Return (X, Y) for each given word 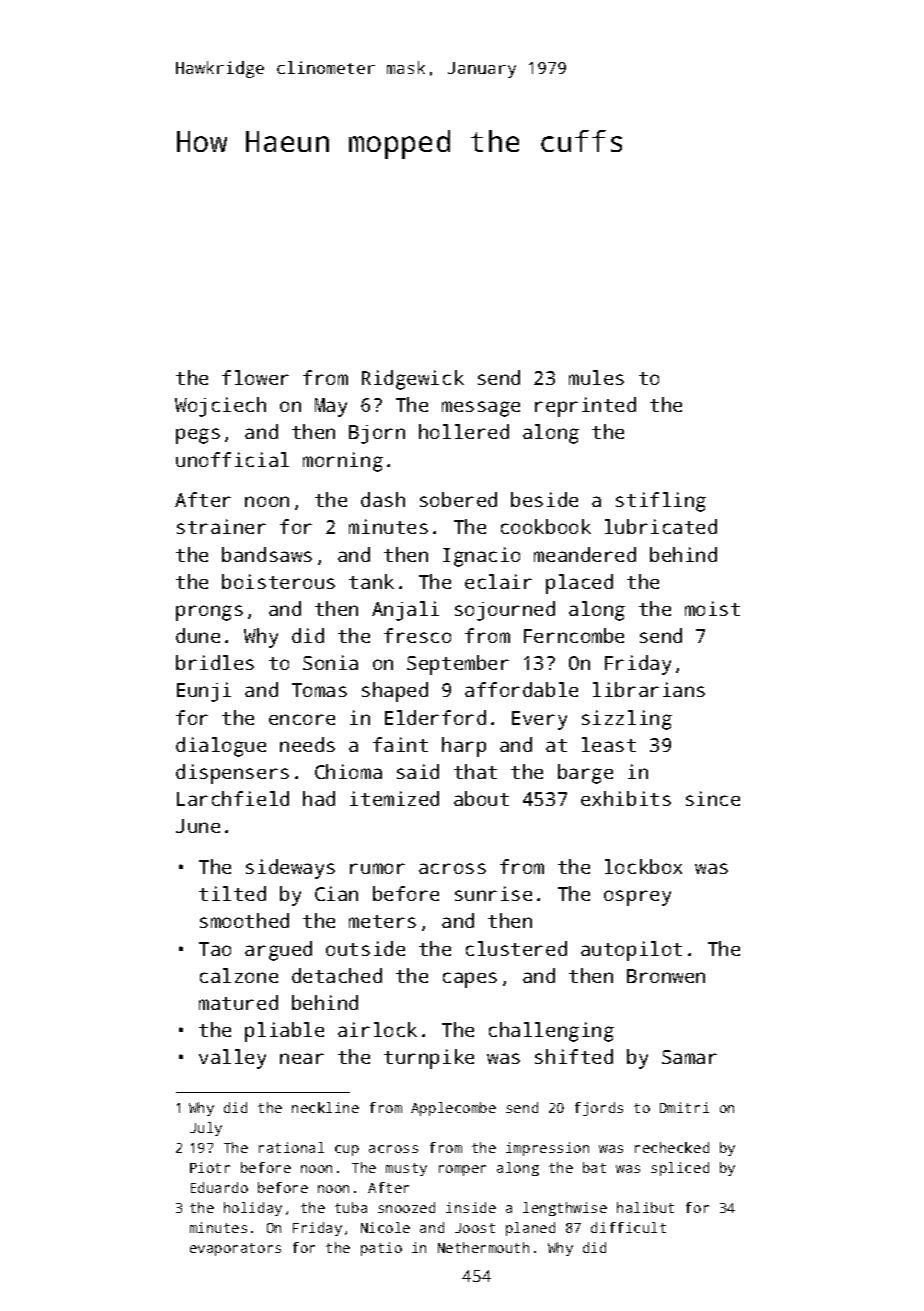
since (713, 798)
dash (383, 499)
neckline (325, 1107)
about (481, 798)
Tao (215, 949)
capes (470, 980)
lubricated (661, 526)
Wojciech (220, 407)
